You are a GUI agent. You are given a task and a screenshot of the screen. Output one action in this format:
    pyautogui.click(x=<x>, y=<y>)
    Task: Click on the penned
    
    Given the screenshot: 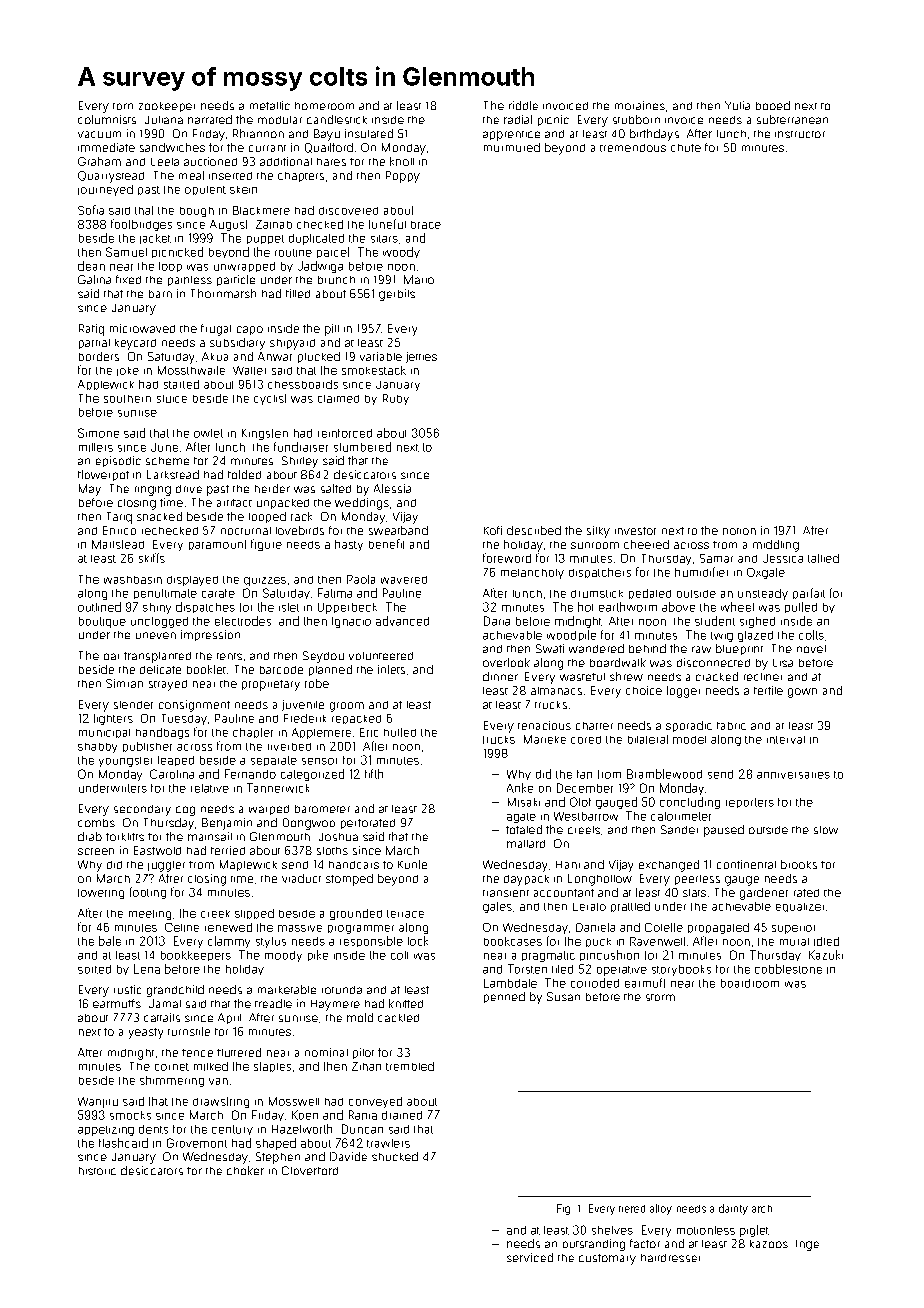 What is the action you would take?
    pyautogui.click(x=504, y=997)
